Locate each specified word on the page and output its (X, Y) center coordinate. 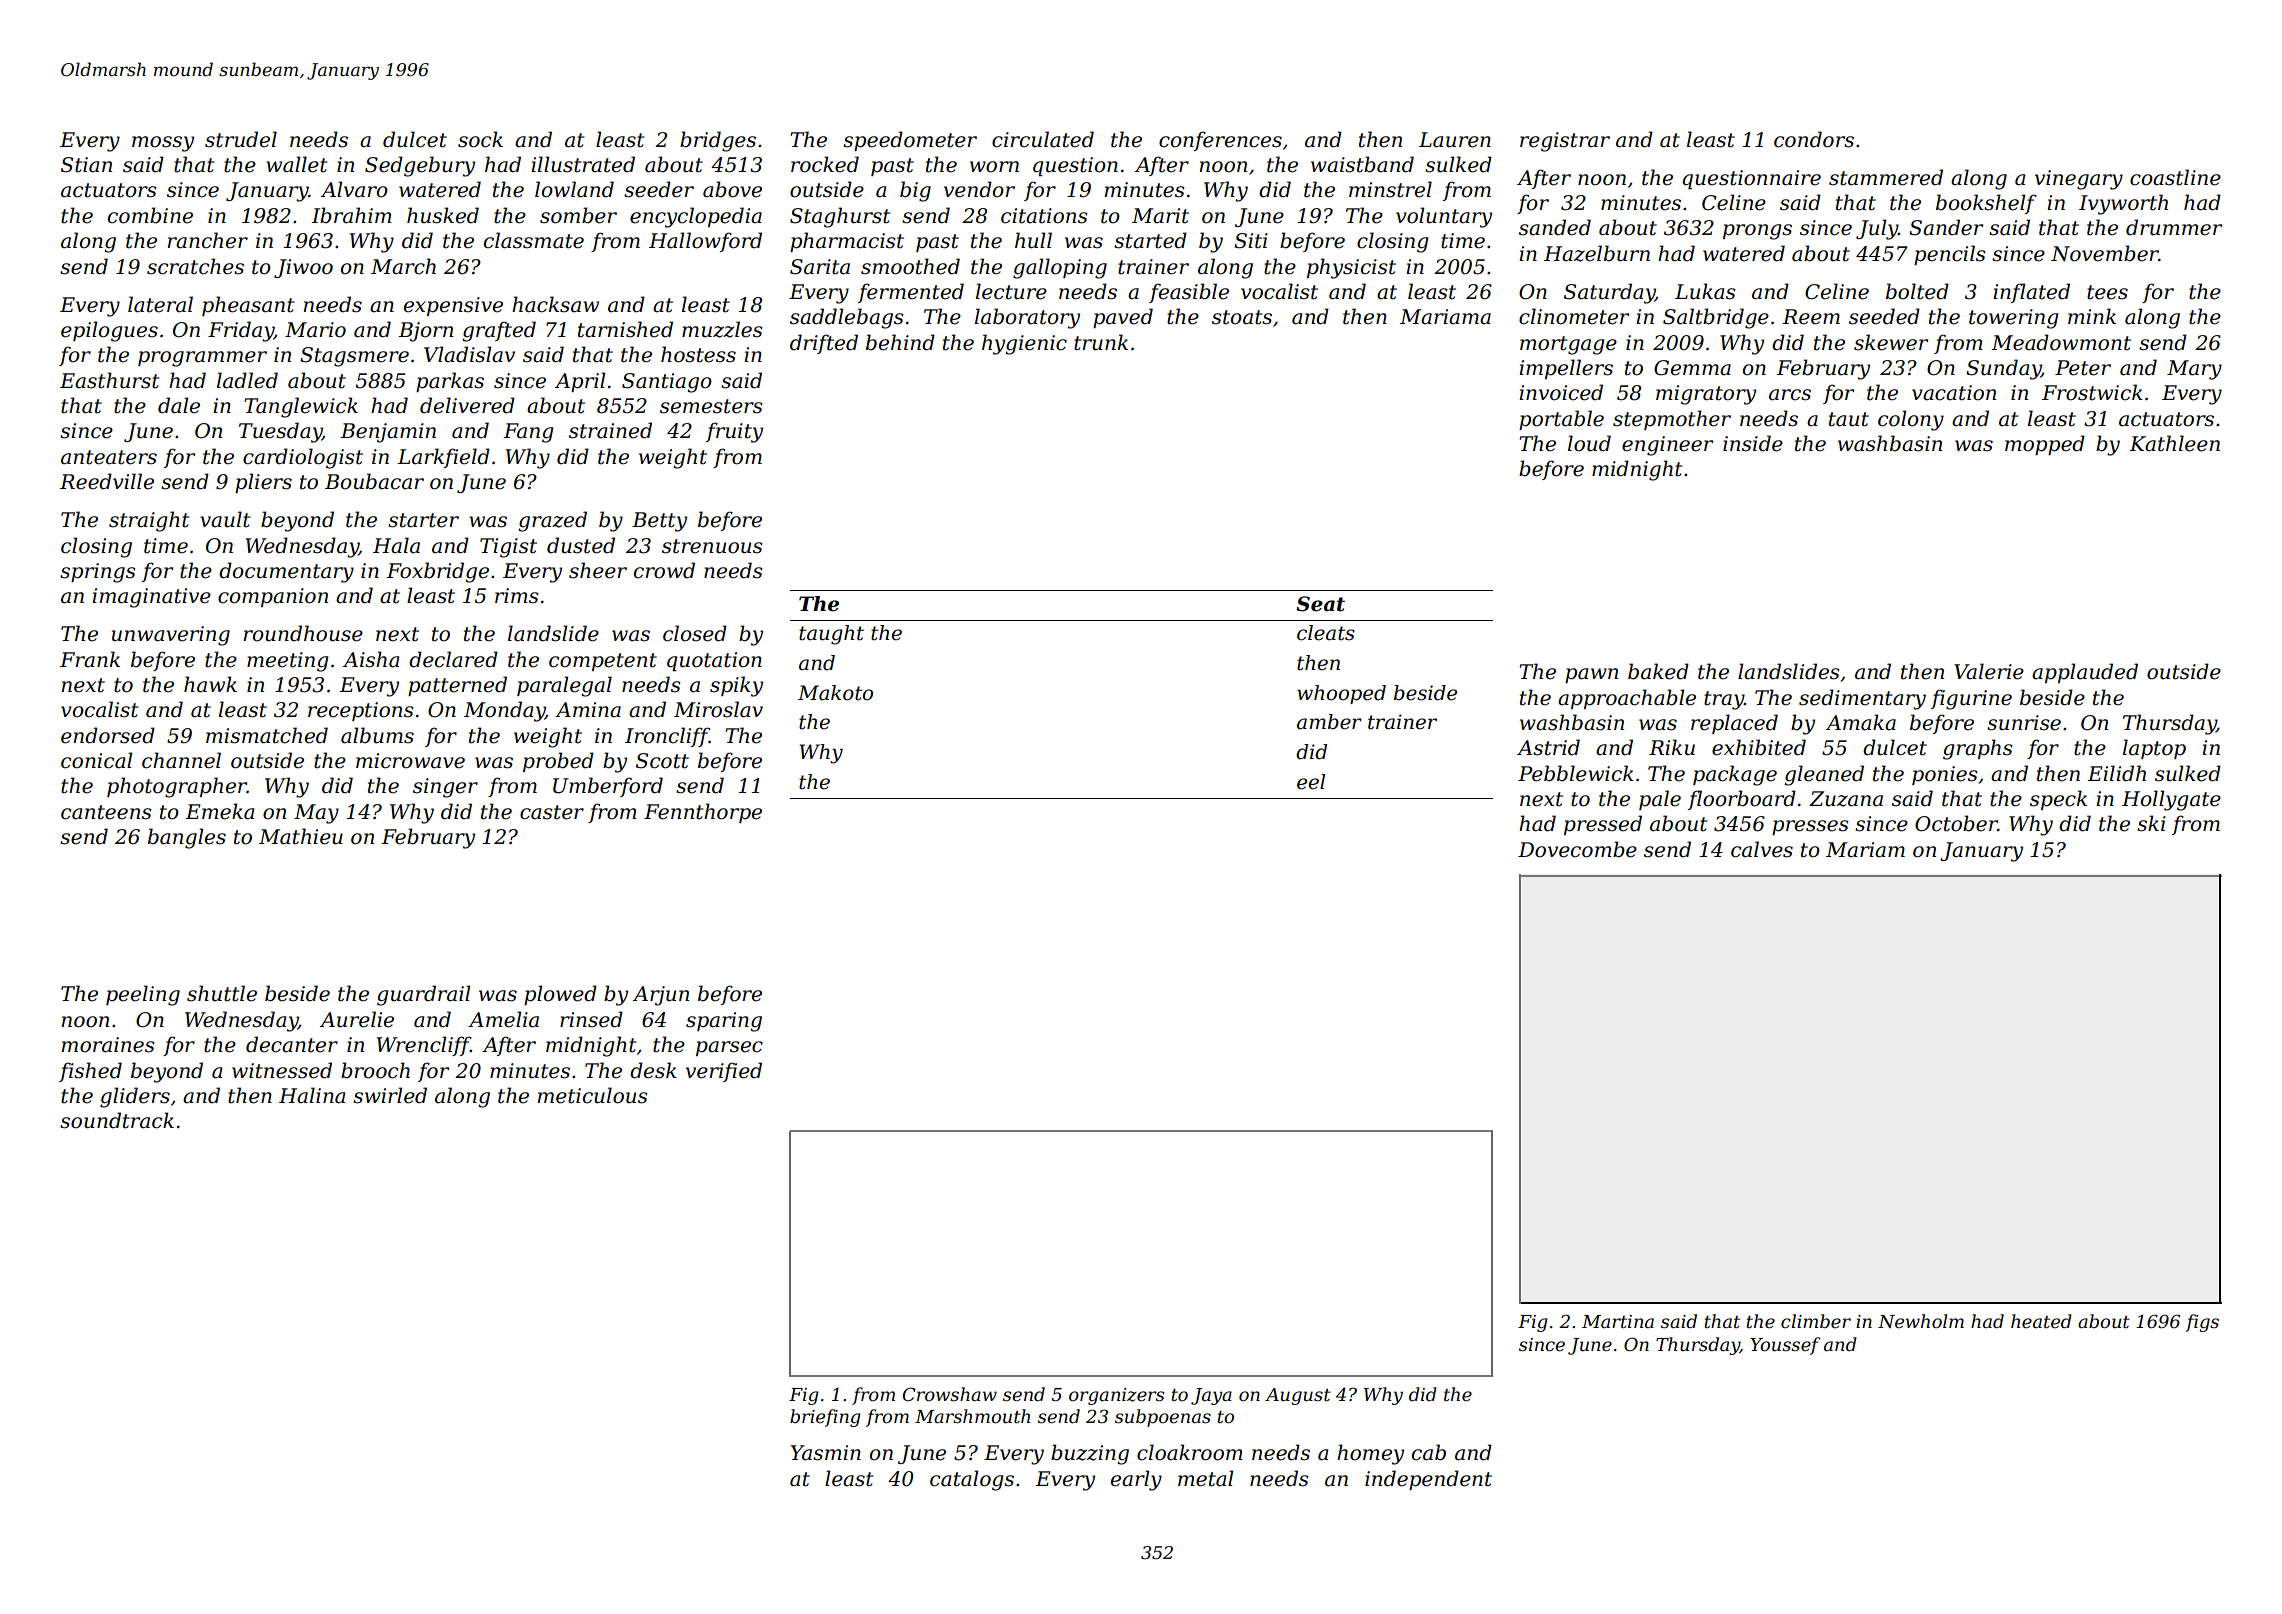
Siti (1251, 241)
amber (1329, 722)
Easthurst (109, 380)
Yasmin (826, 1453)
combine (150, 215)
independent (1428, 1480)
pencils (1950, 255)
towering (2014, 319)
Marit (1160, 216)
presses (1810, 827)
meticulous (593, 1095)
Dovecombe (1577, 849)
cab (1429, 1452)
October (1956, 823)
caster (552, 812)
